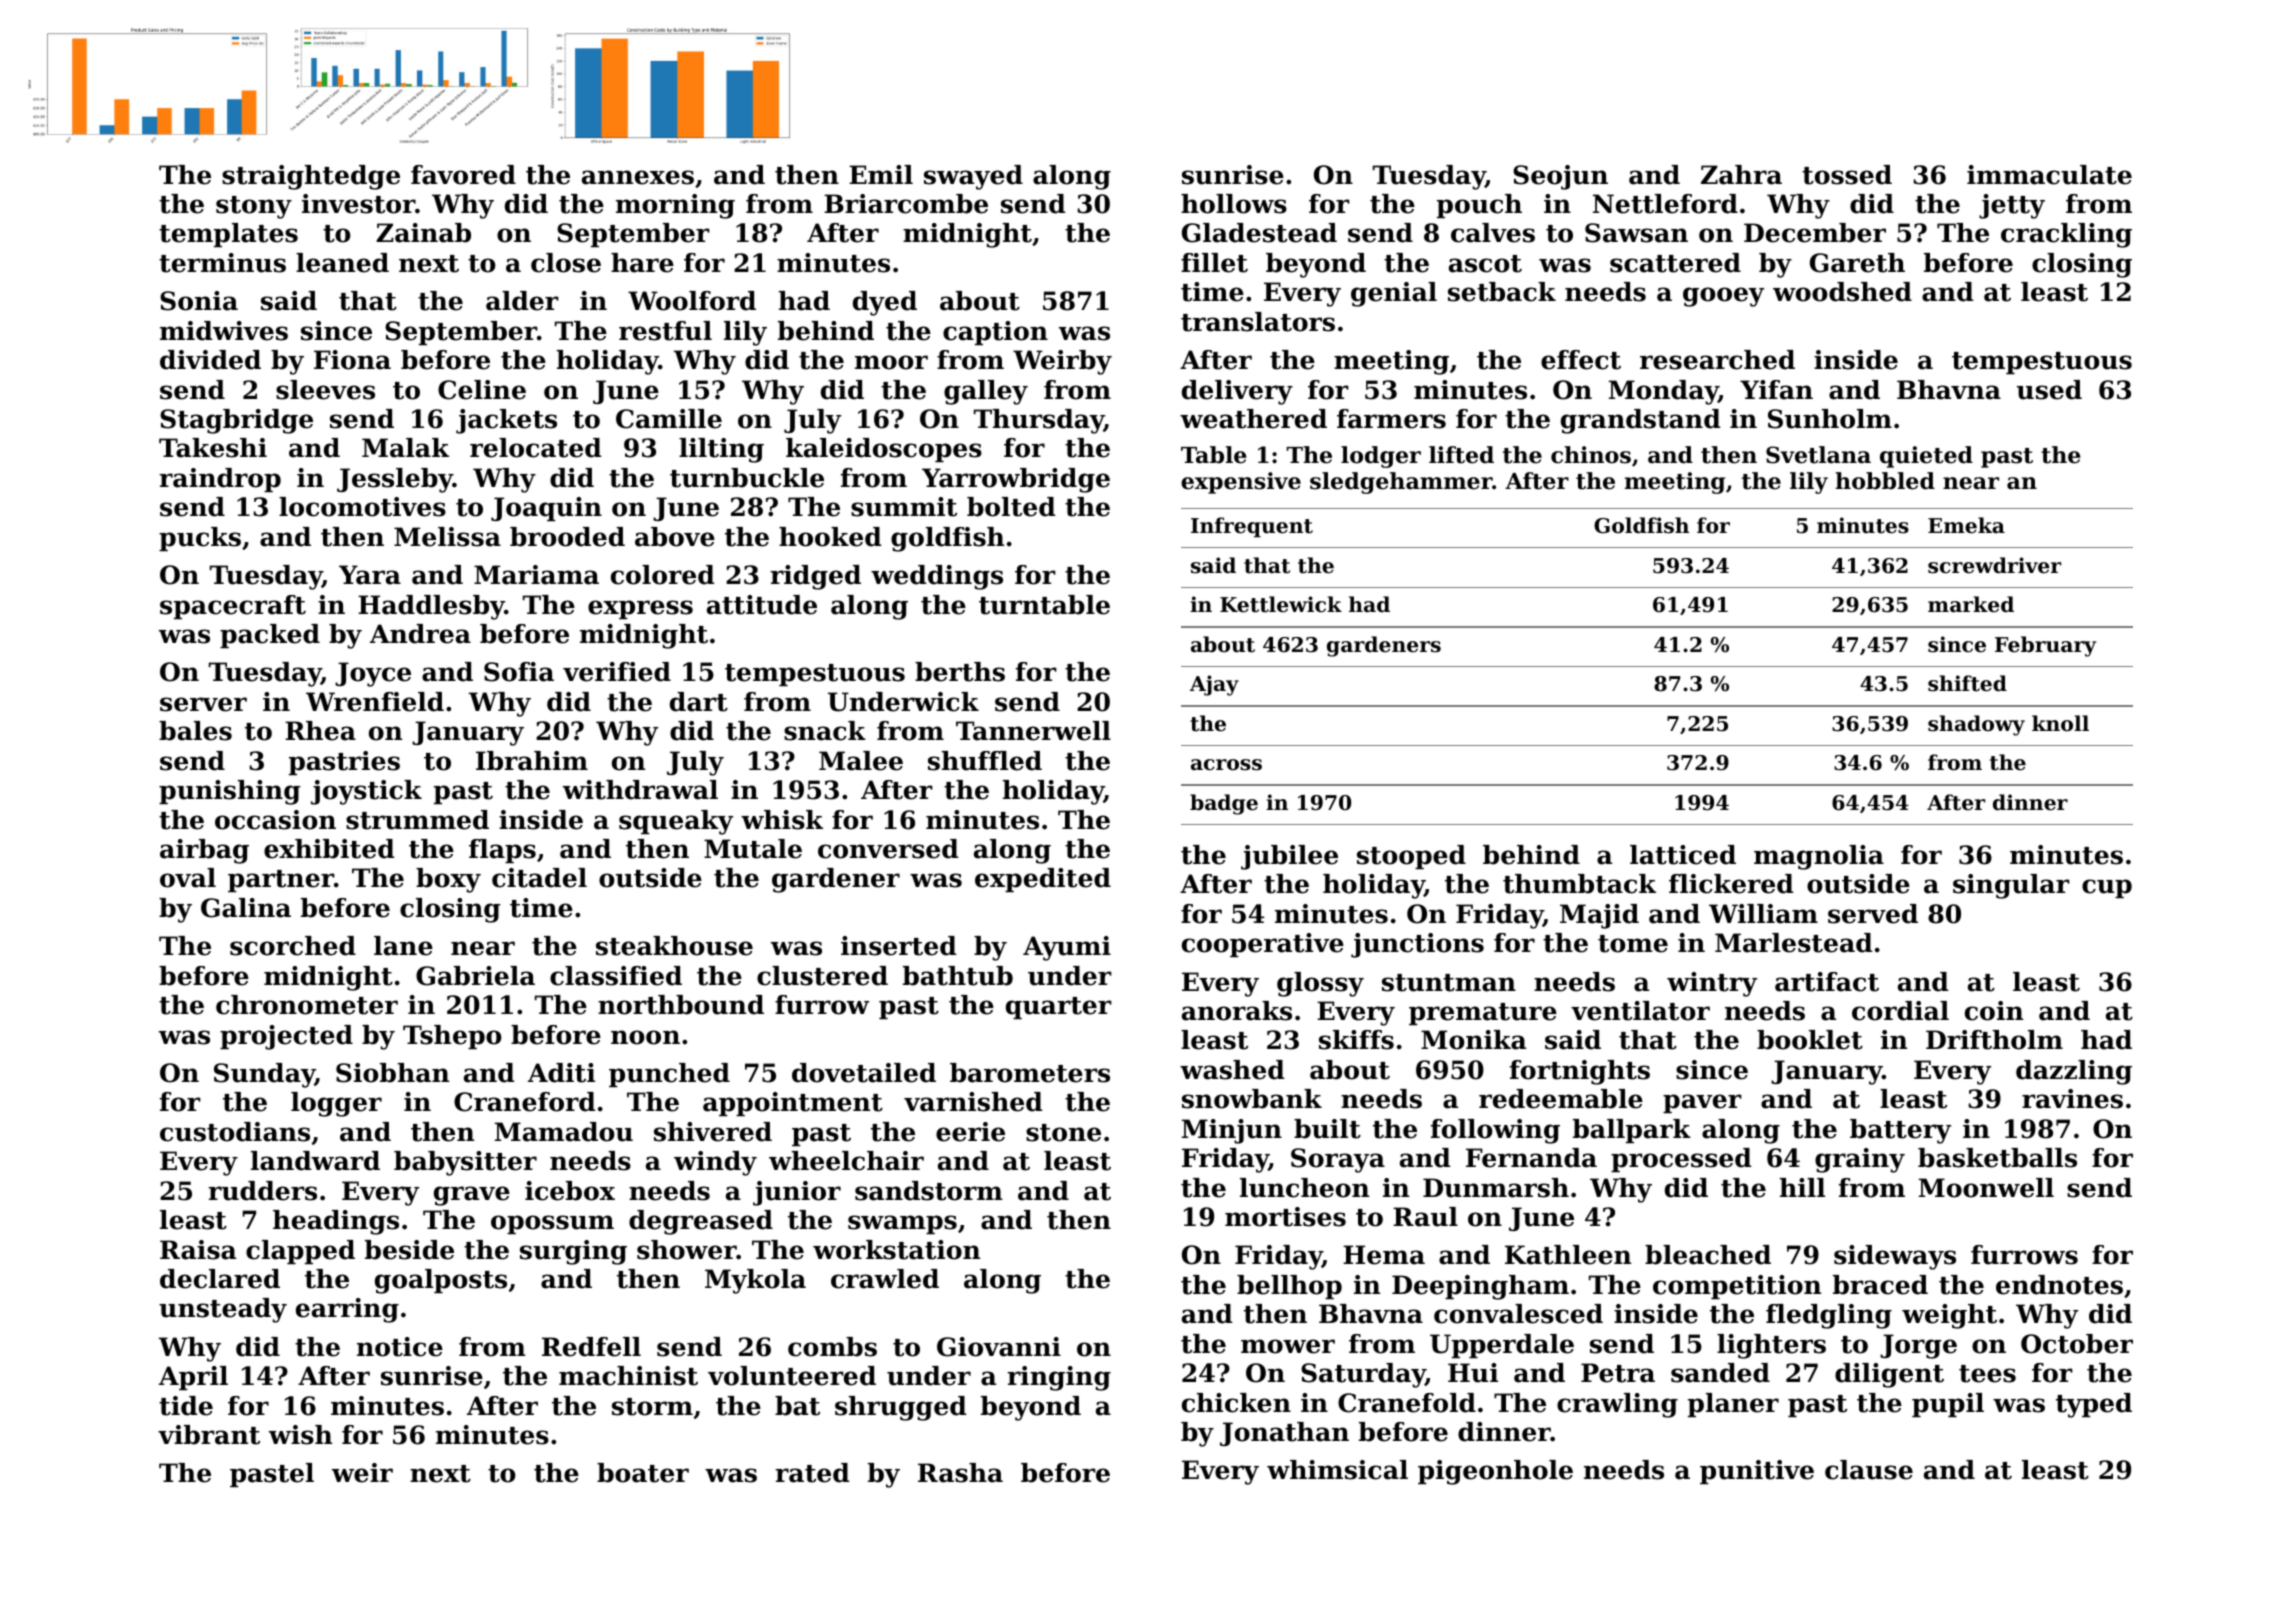 Image resolution: width=2292 pixels, height=1620 pixels. What do you see at coordinates (888, 849) in the image?
I see `conversed` at bounding box center [888, 849].
